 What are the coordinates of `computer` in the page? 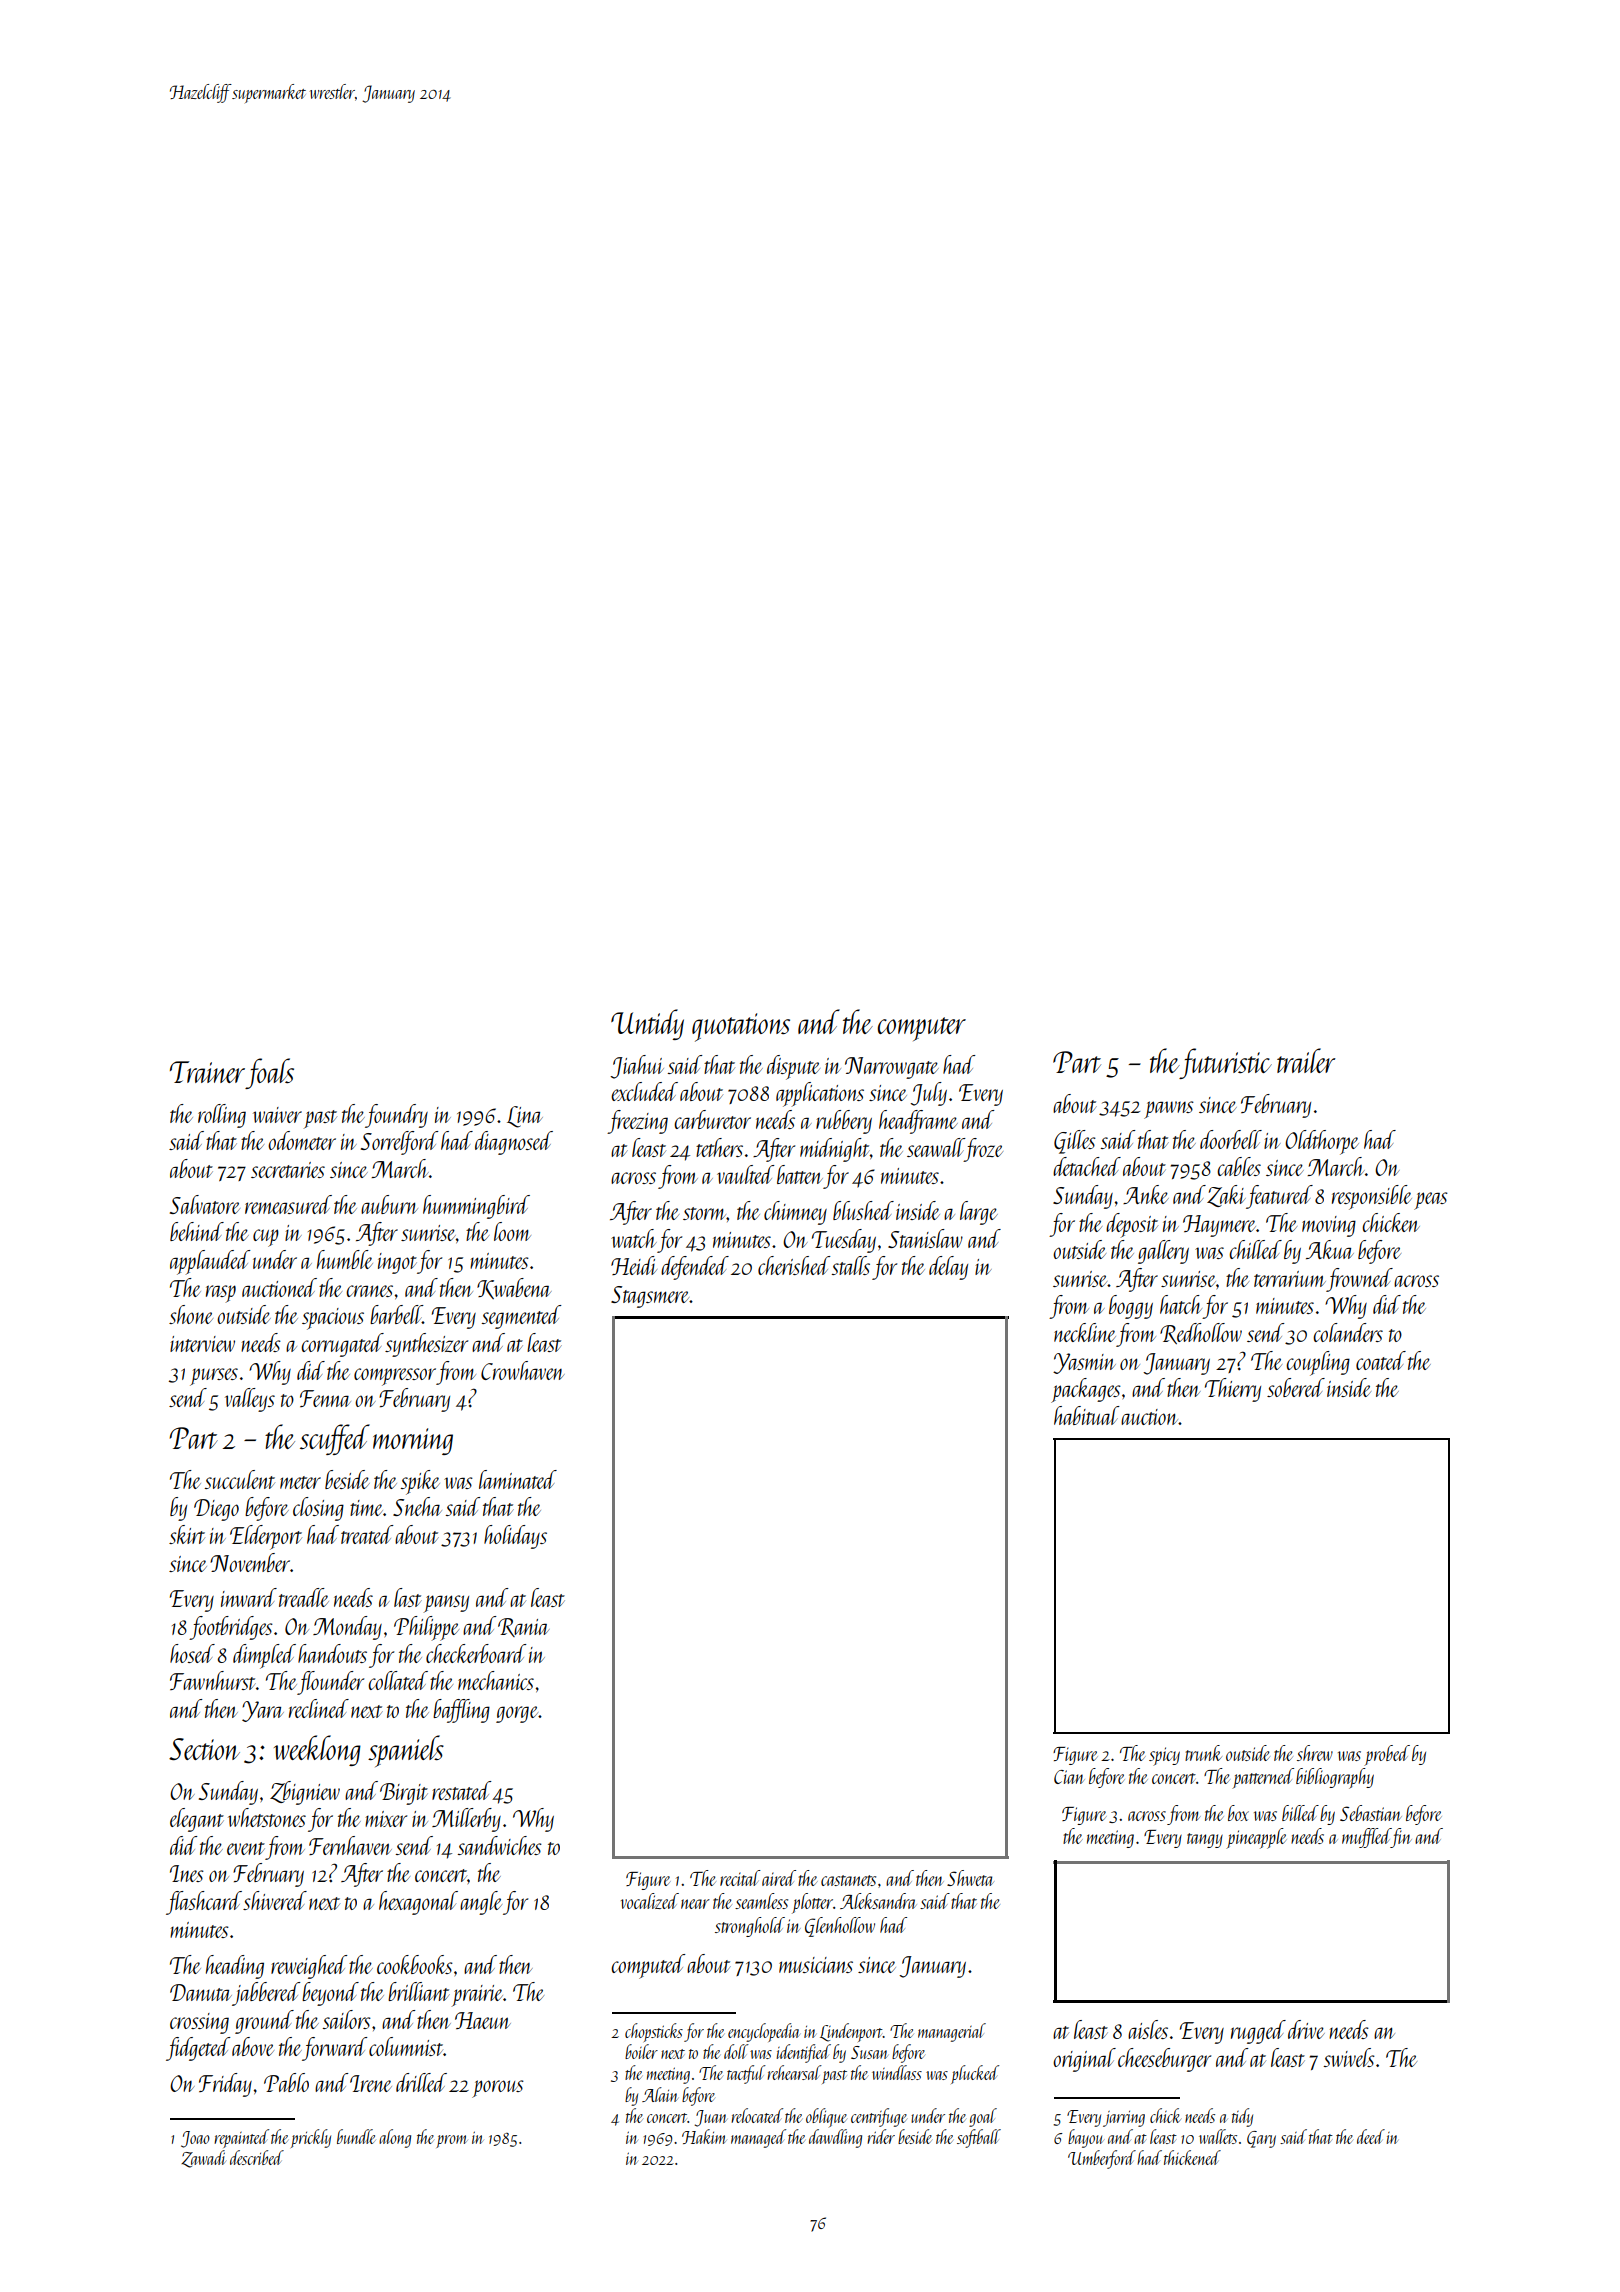 It's located at (922, 1029).
